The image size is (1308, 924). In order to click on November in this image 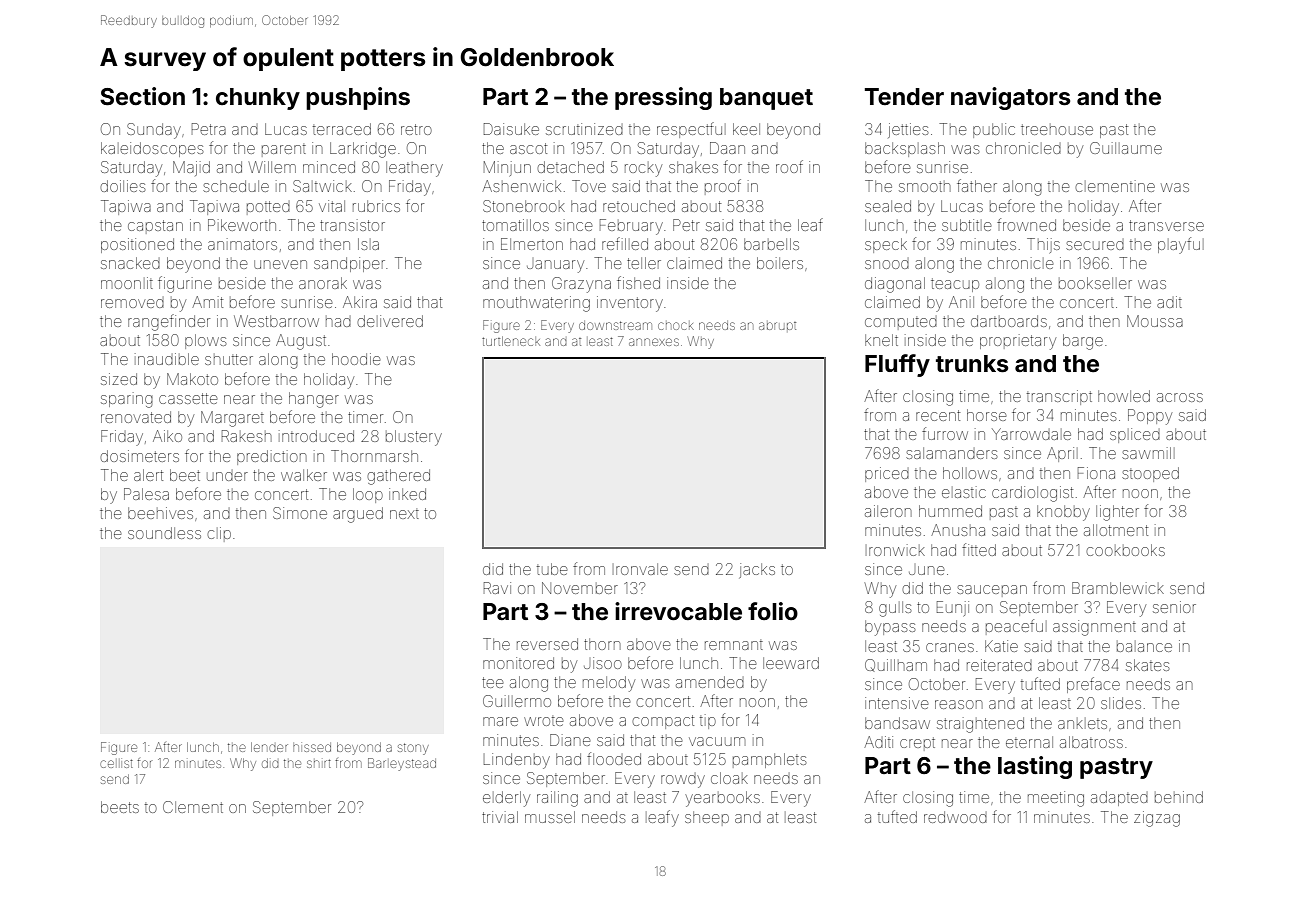, I will do `click(580, 588)`.
